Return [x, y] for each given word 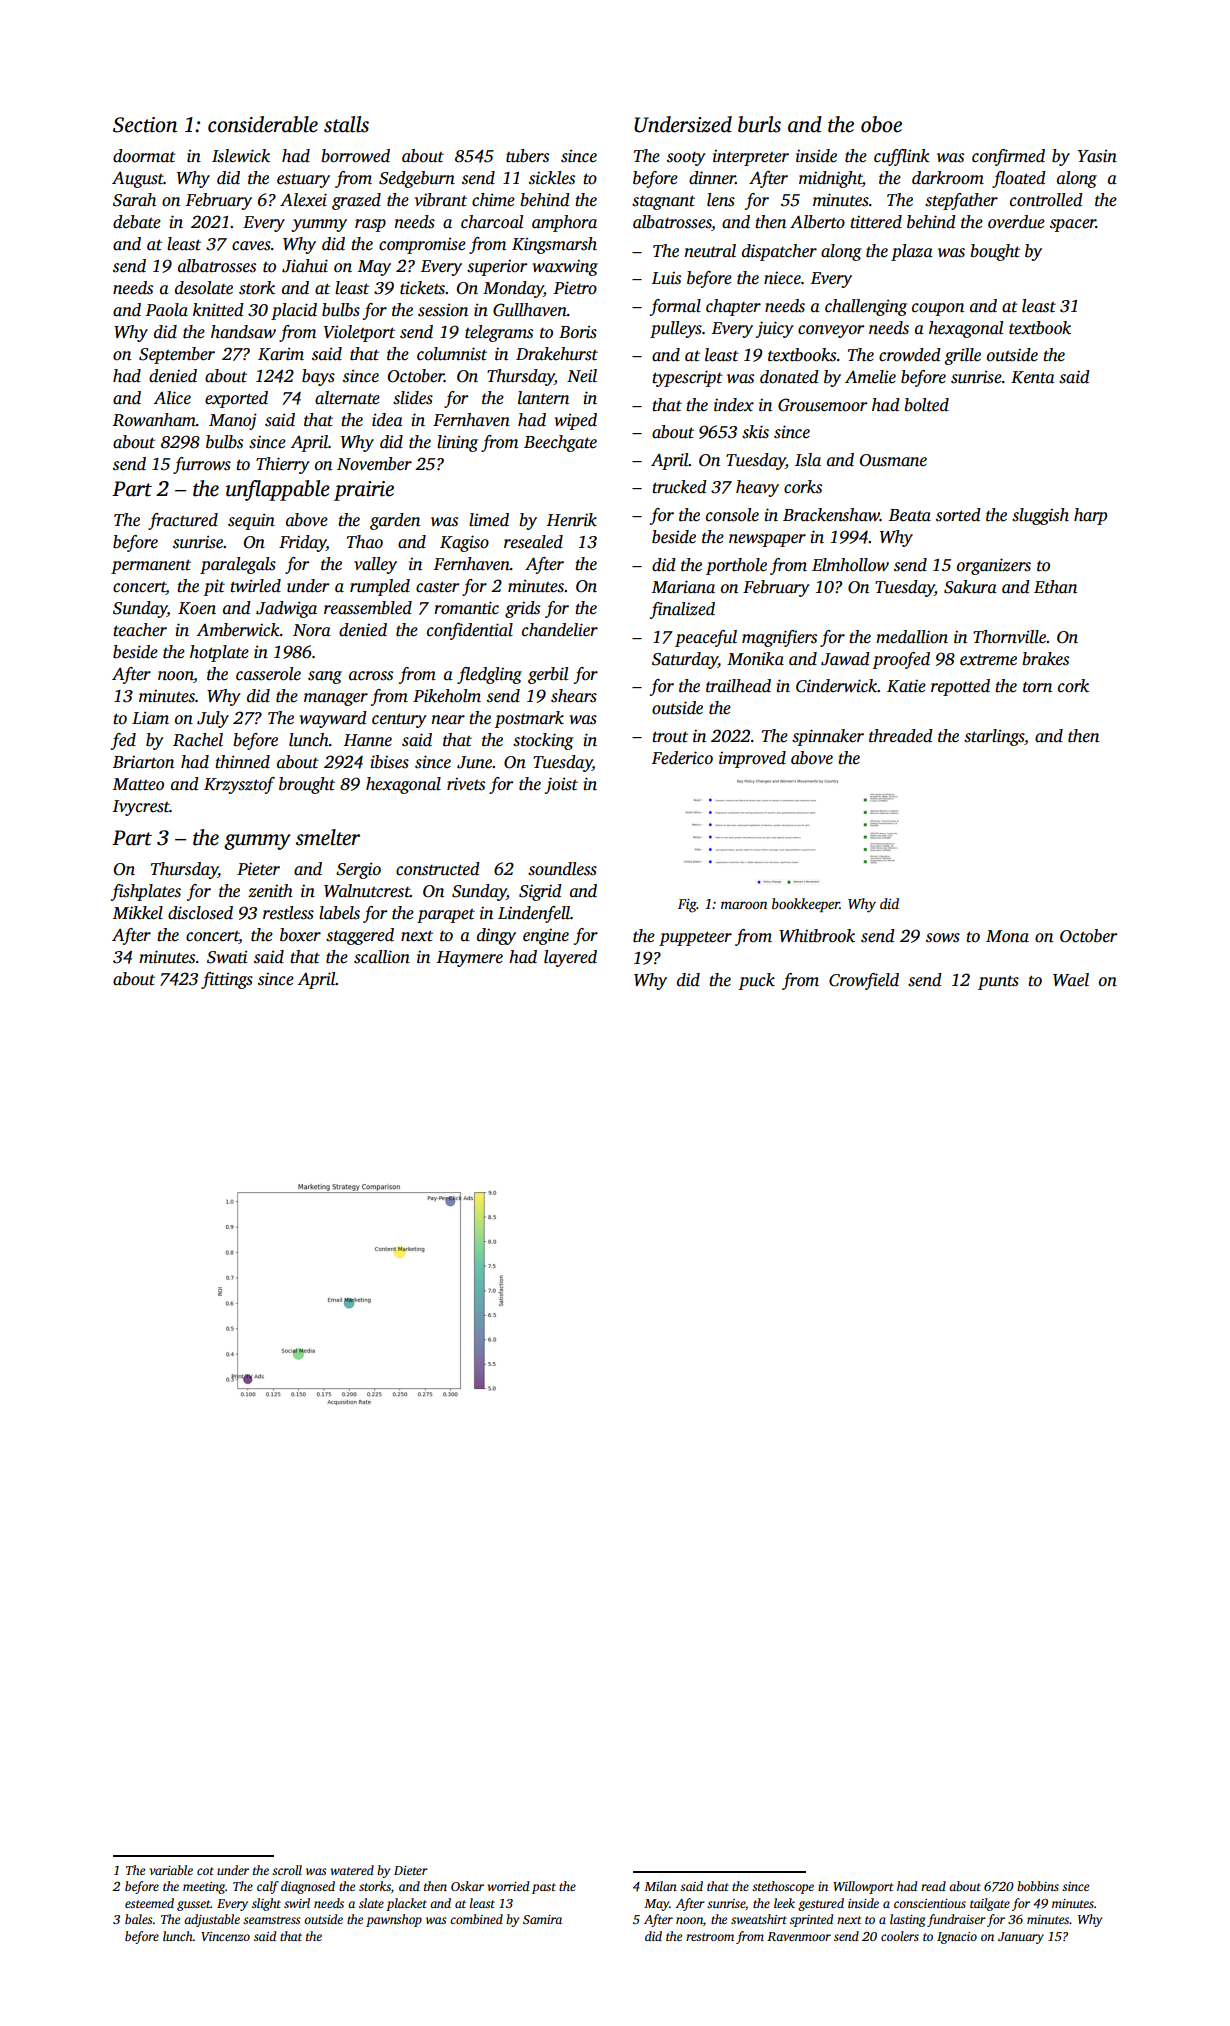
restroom [710, 1937]
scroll [287, 1870]
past [544, 1888]
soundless [562, 869]
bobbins [1038, 1886]
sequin [251, 521]
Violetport [359, 333]
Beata [910, 515]
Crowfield [864, 981]
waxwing [565, 267]
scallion [382, 957]
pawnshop [394, 1920]
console [732, 515]
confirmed [1008, 157]
